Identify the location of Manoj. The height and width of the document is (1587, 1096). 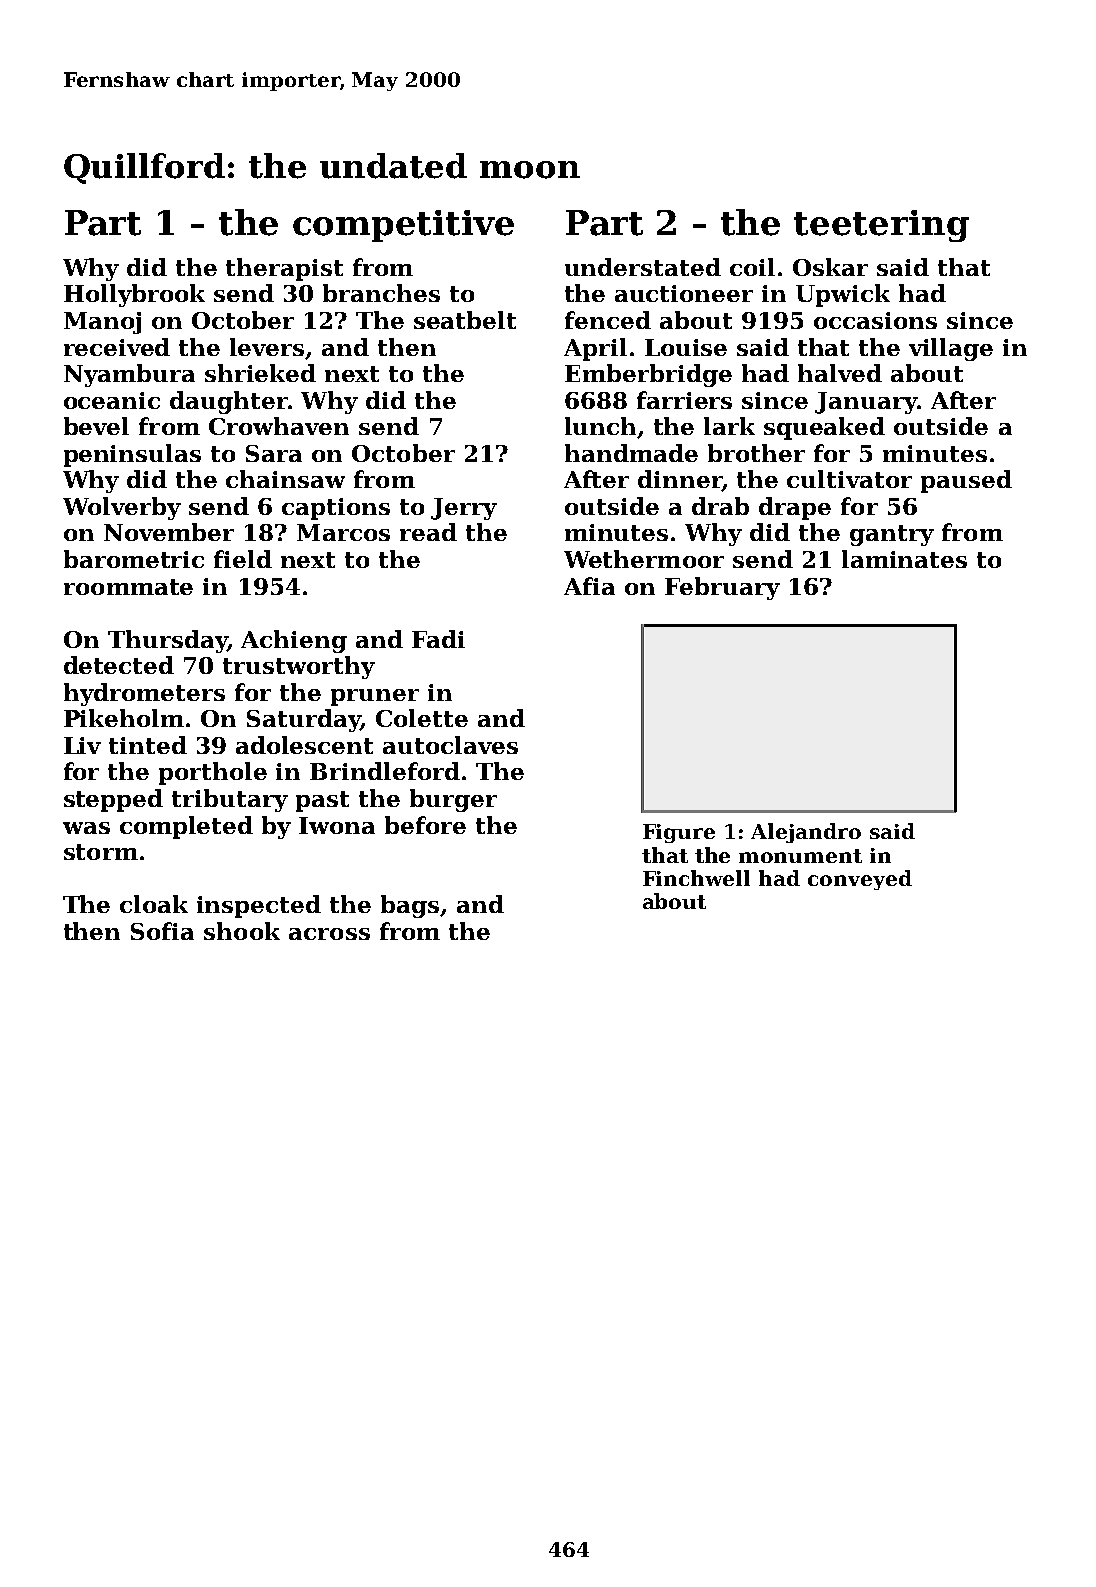
(102, 323).
